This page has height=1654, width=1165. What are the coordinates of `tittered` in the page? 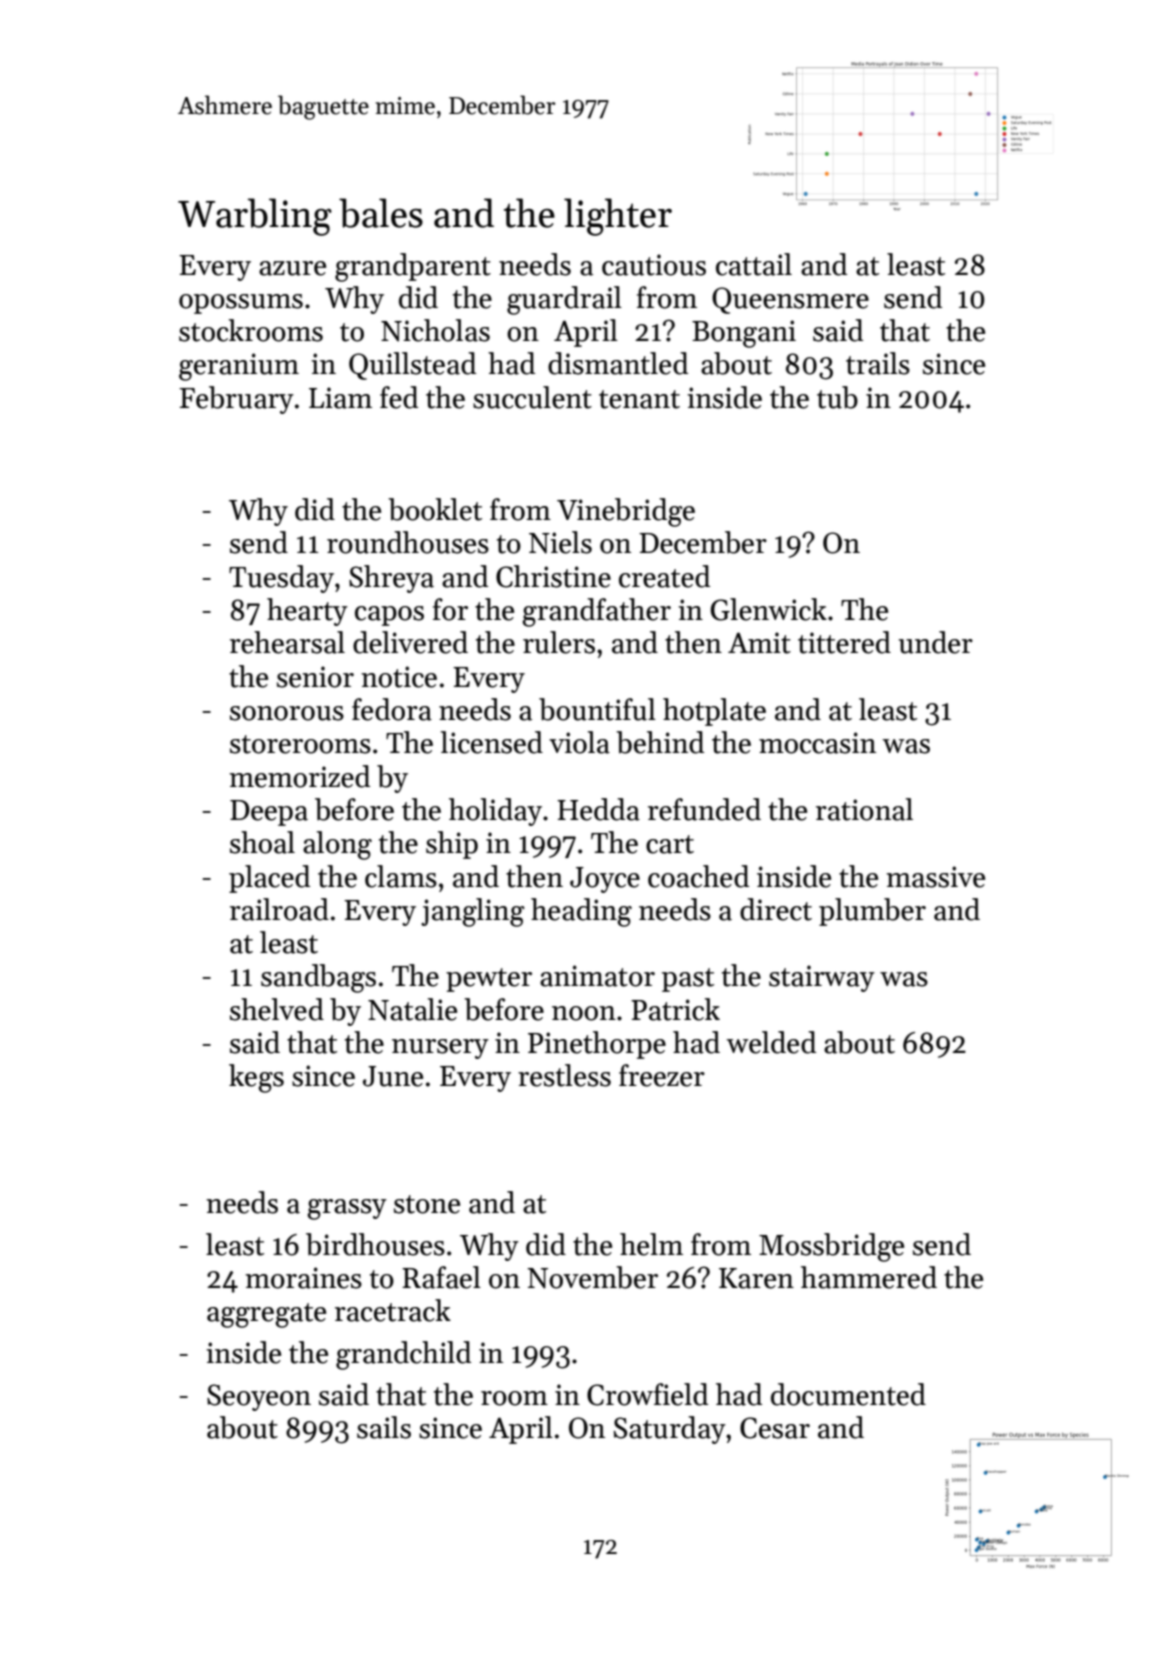 It's located at (844, 642).
